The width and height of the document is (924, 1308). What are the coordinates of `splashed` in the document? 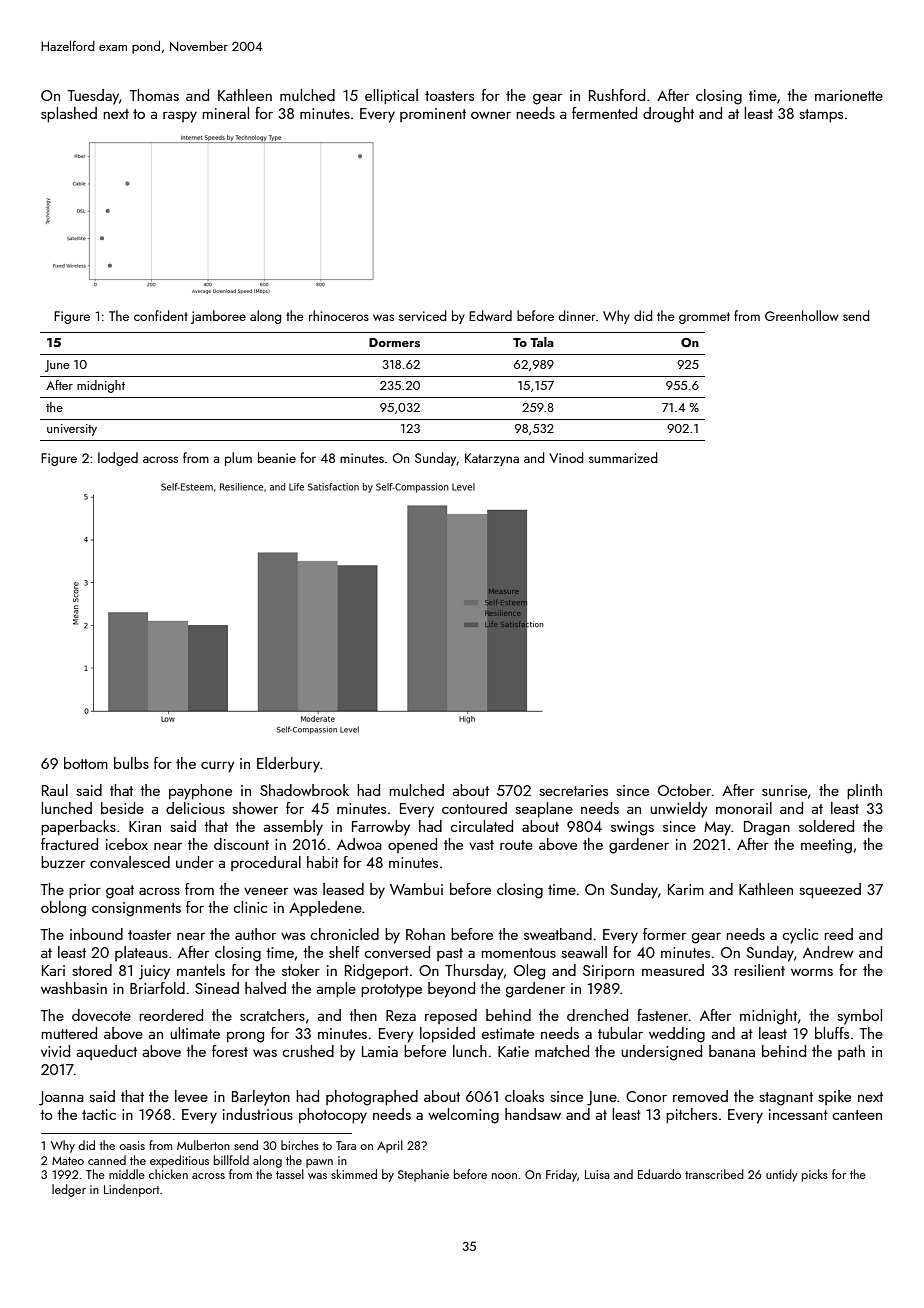 It's located at (69, 115).
